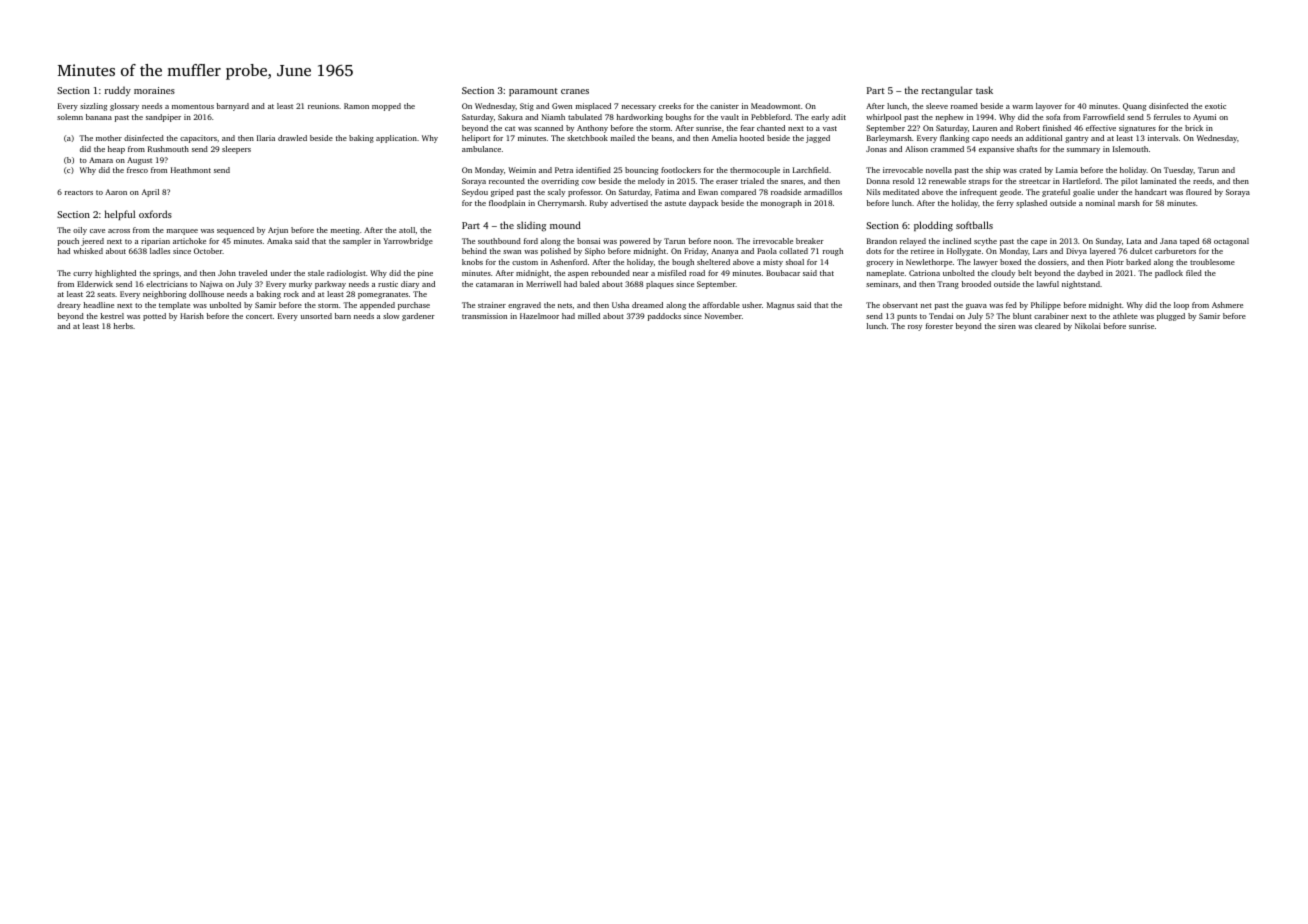  I want to click on rosy, so click(915, 328).
